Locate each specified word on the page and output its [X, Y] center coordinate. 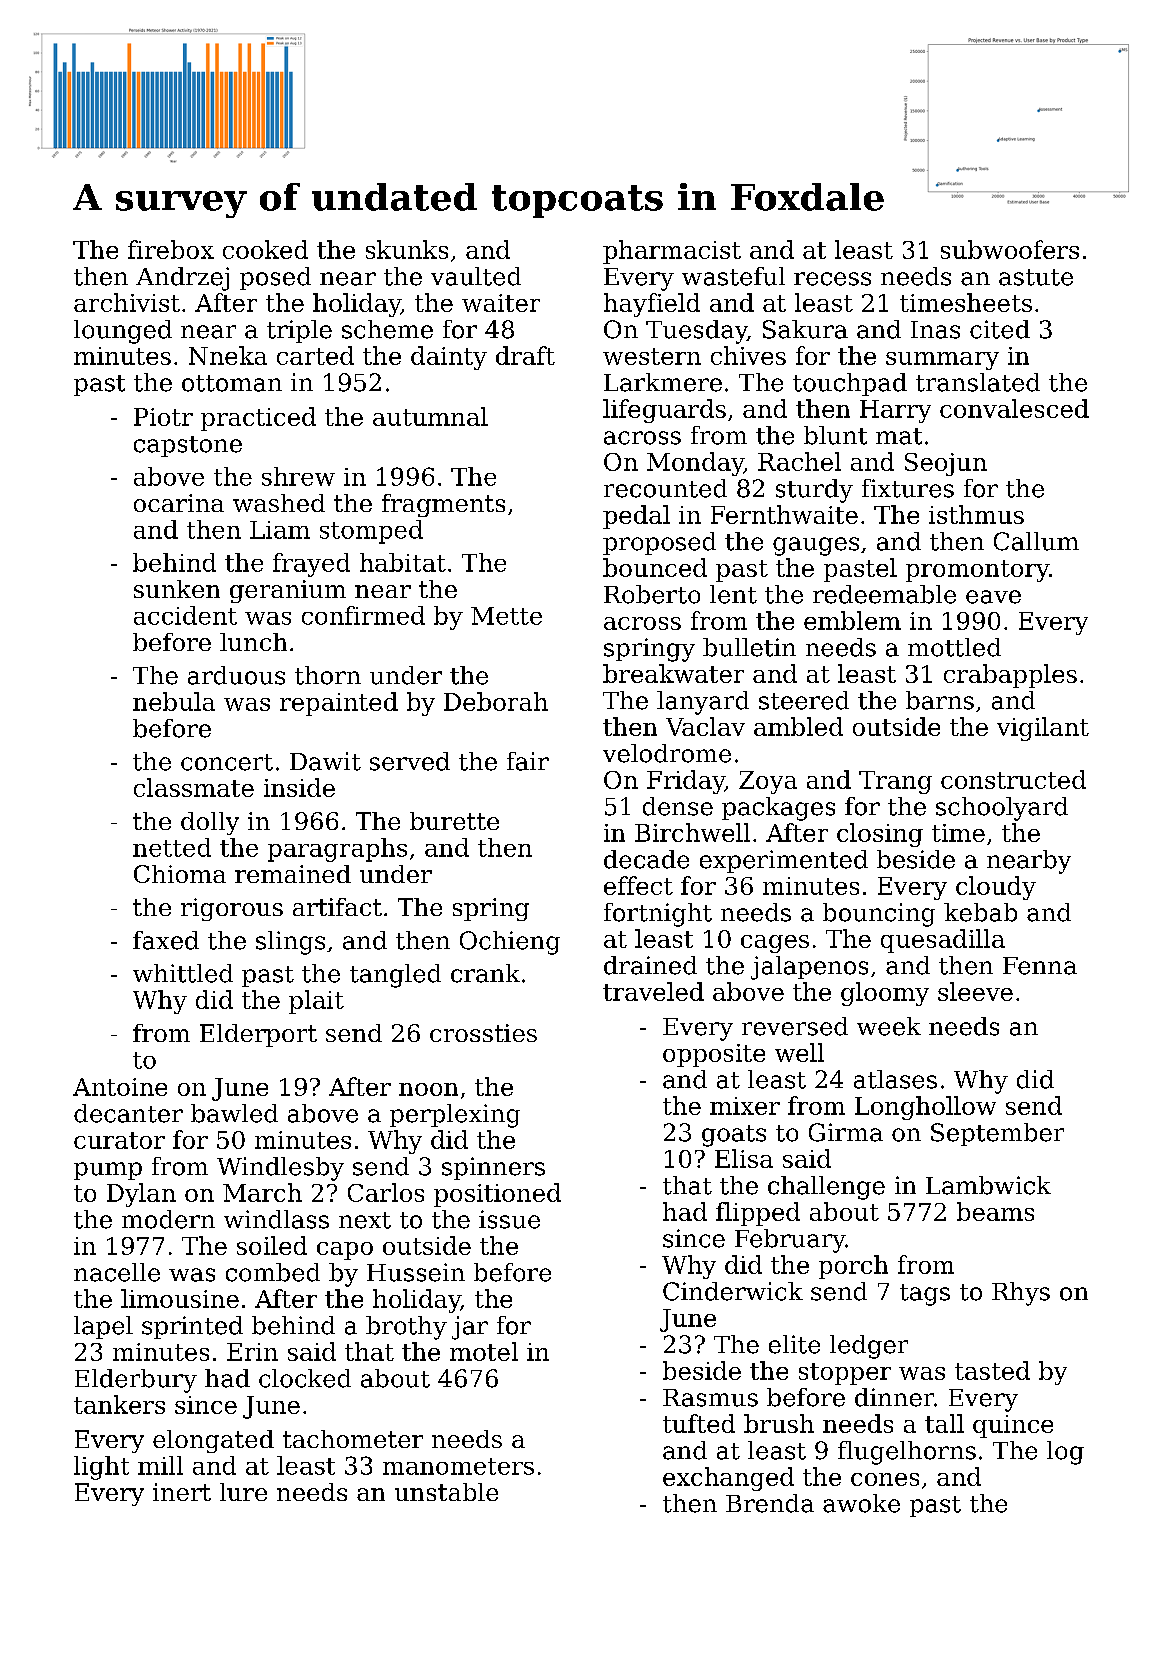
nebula [174, 701]
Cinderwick [733, 1291]
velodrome [667, 753]
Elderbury [136, 1381]
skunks [407, 249]
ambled [798, 726]
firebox [171, 249]
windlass [276, 1219]
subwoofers [1010, 249]
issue [509, 1219]
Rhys [1021, 1294]
